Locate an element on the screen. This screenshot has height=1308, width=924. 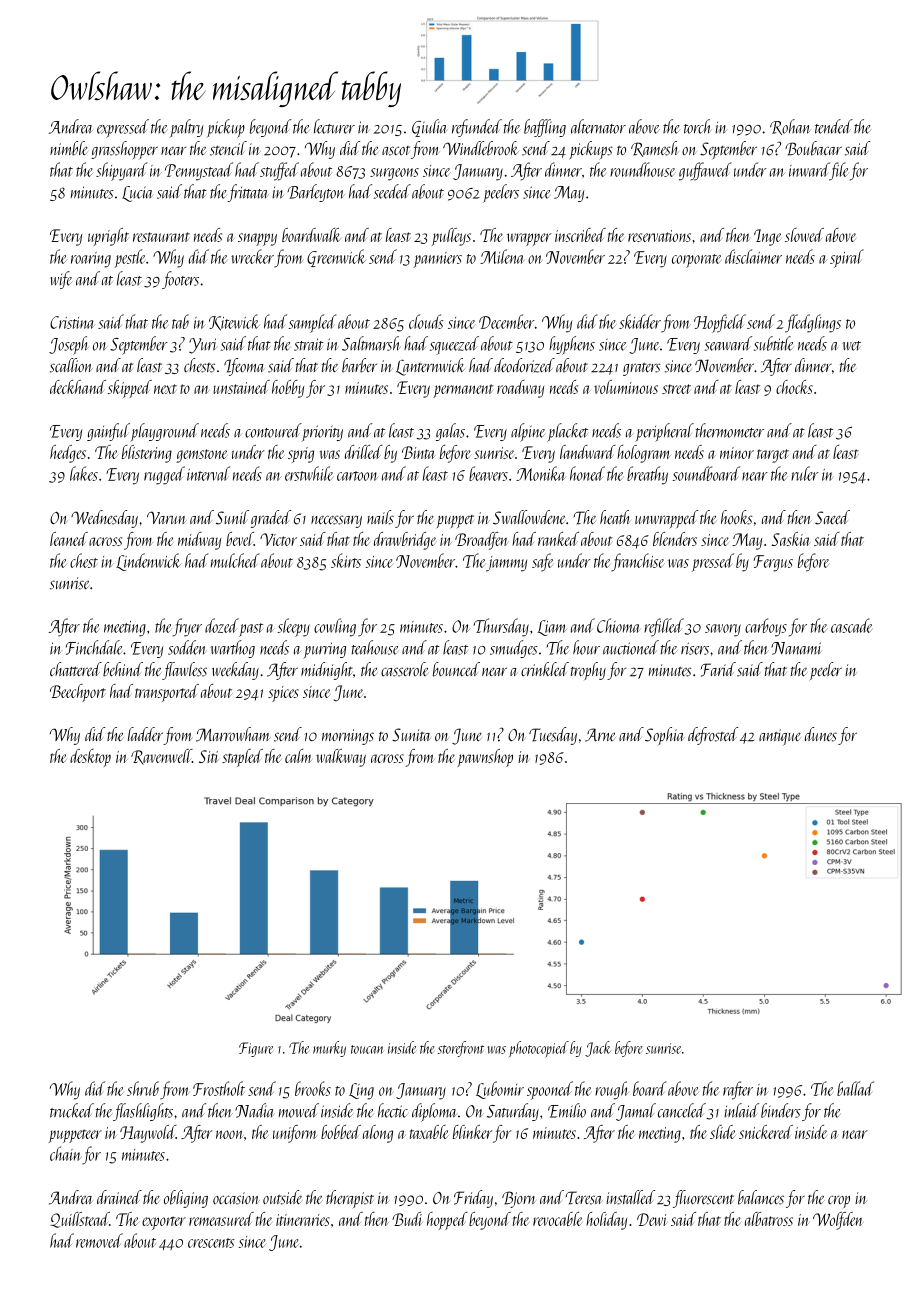
Finchdale is located at coordinates (94, 647).
